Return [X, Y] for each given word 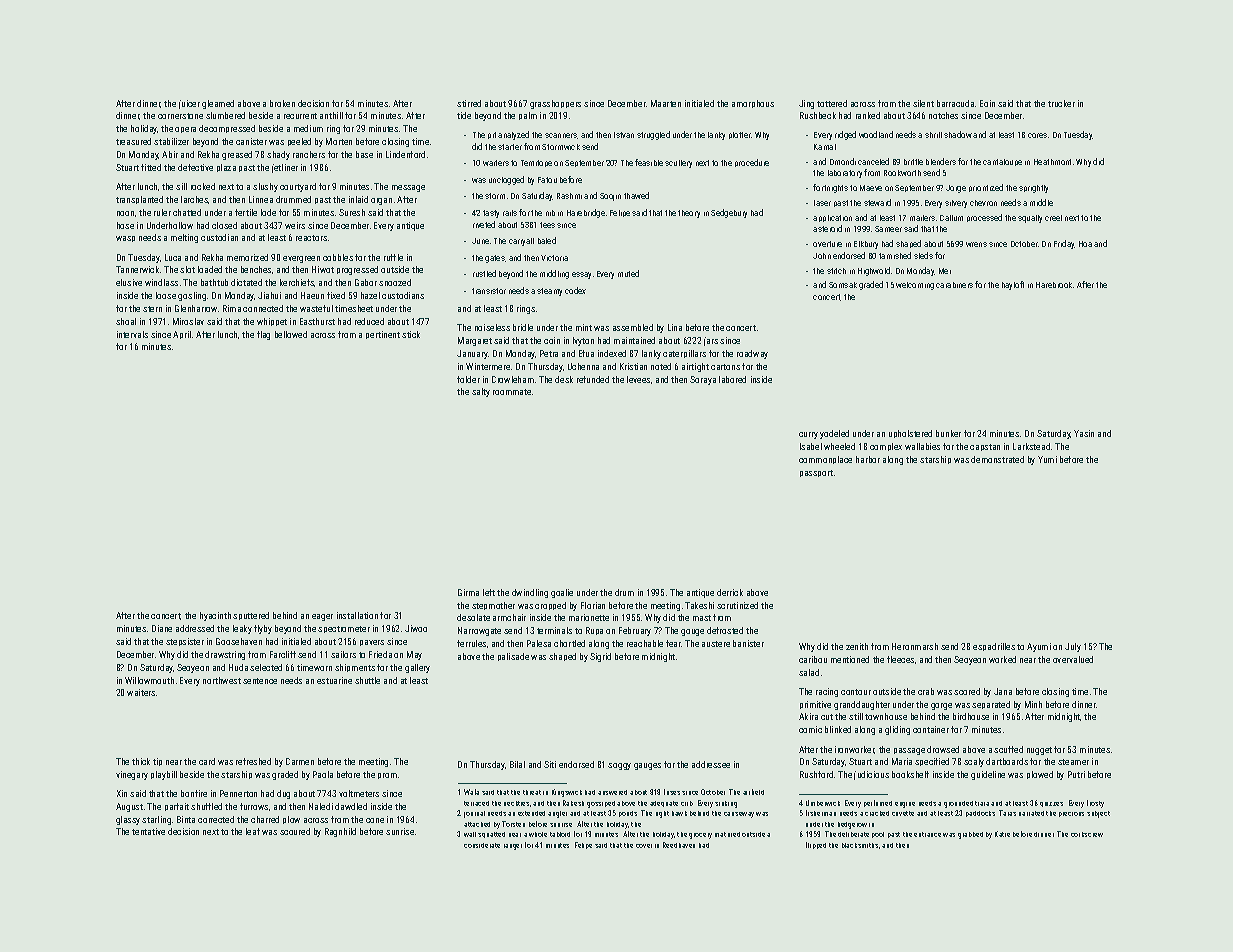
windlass [161, 282]
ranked [868, 115]
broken [282, 103]
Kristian [633, 366]
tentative [148, 831]
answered [612, 792]
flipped [816, 845]
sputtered [251, 616]
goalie [562, 593]
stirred [469, 103]
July [1073, 647]
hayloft [1013, 285]
